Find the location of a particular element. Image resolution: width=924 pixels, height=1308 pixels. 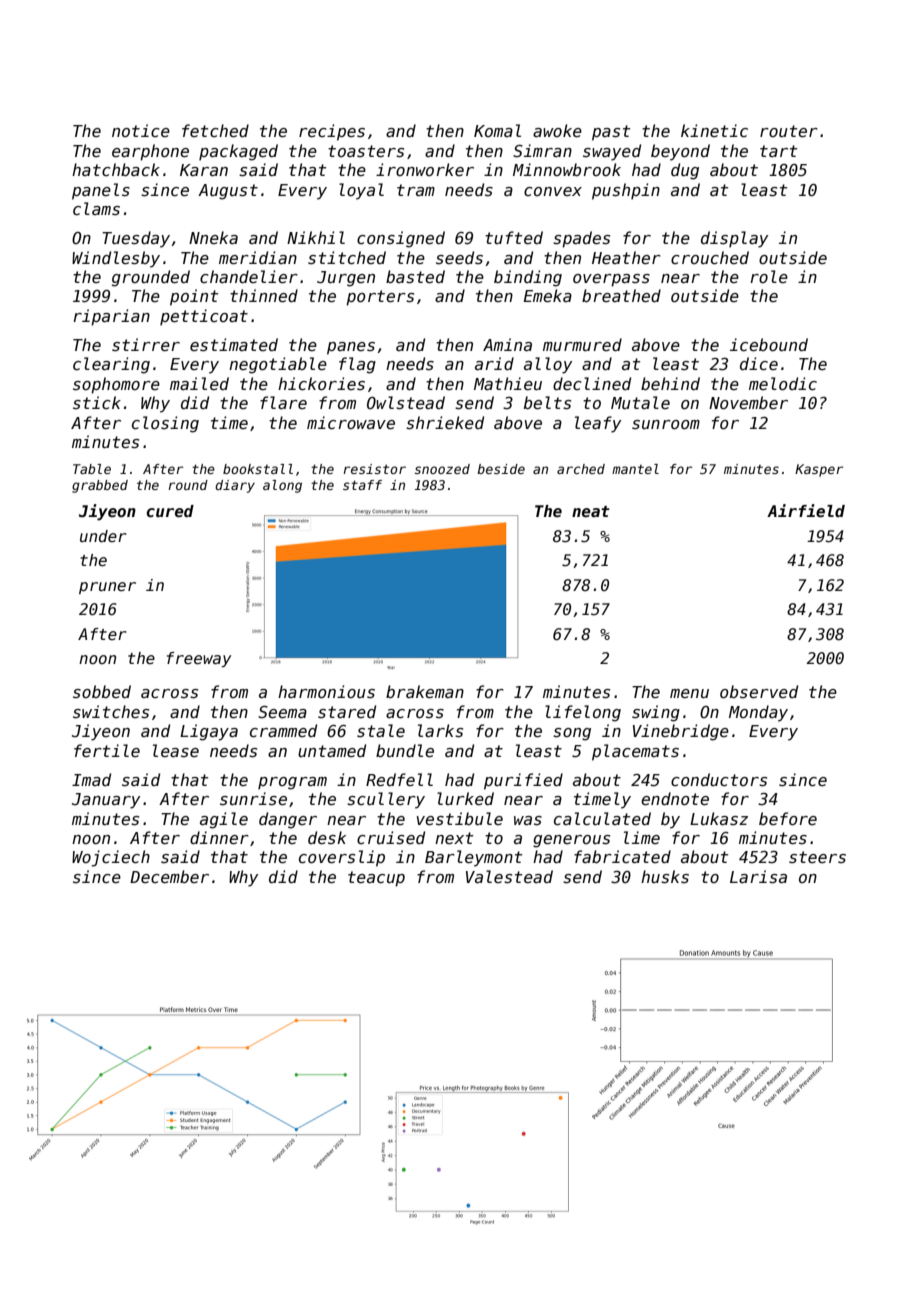

stitched is located at coordinates (347, 257).
